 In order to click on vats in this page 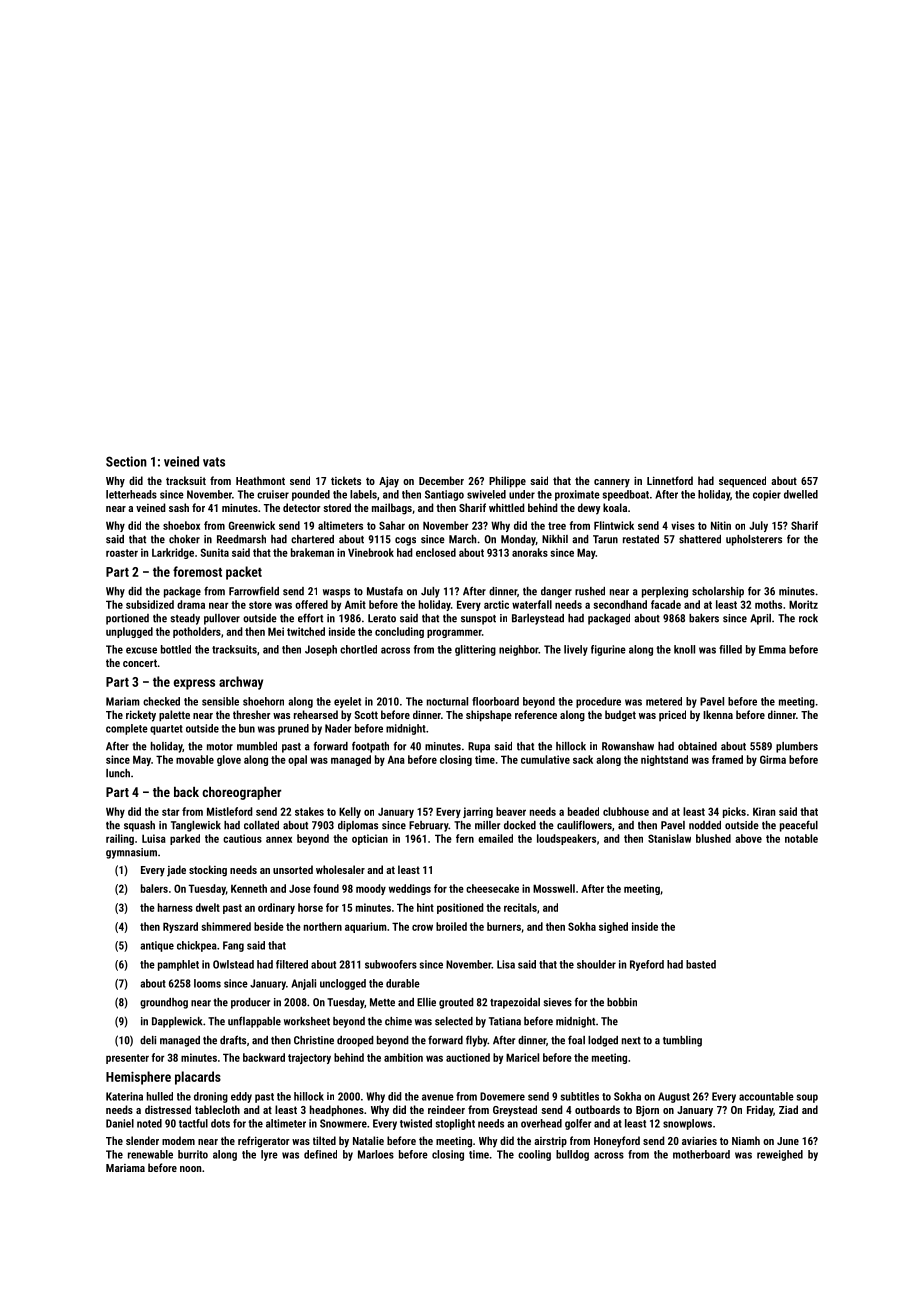, I will do `click(214, 462)`.
